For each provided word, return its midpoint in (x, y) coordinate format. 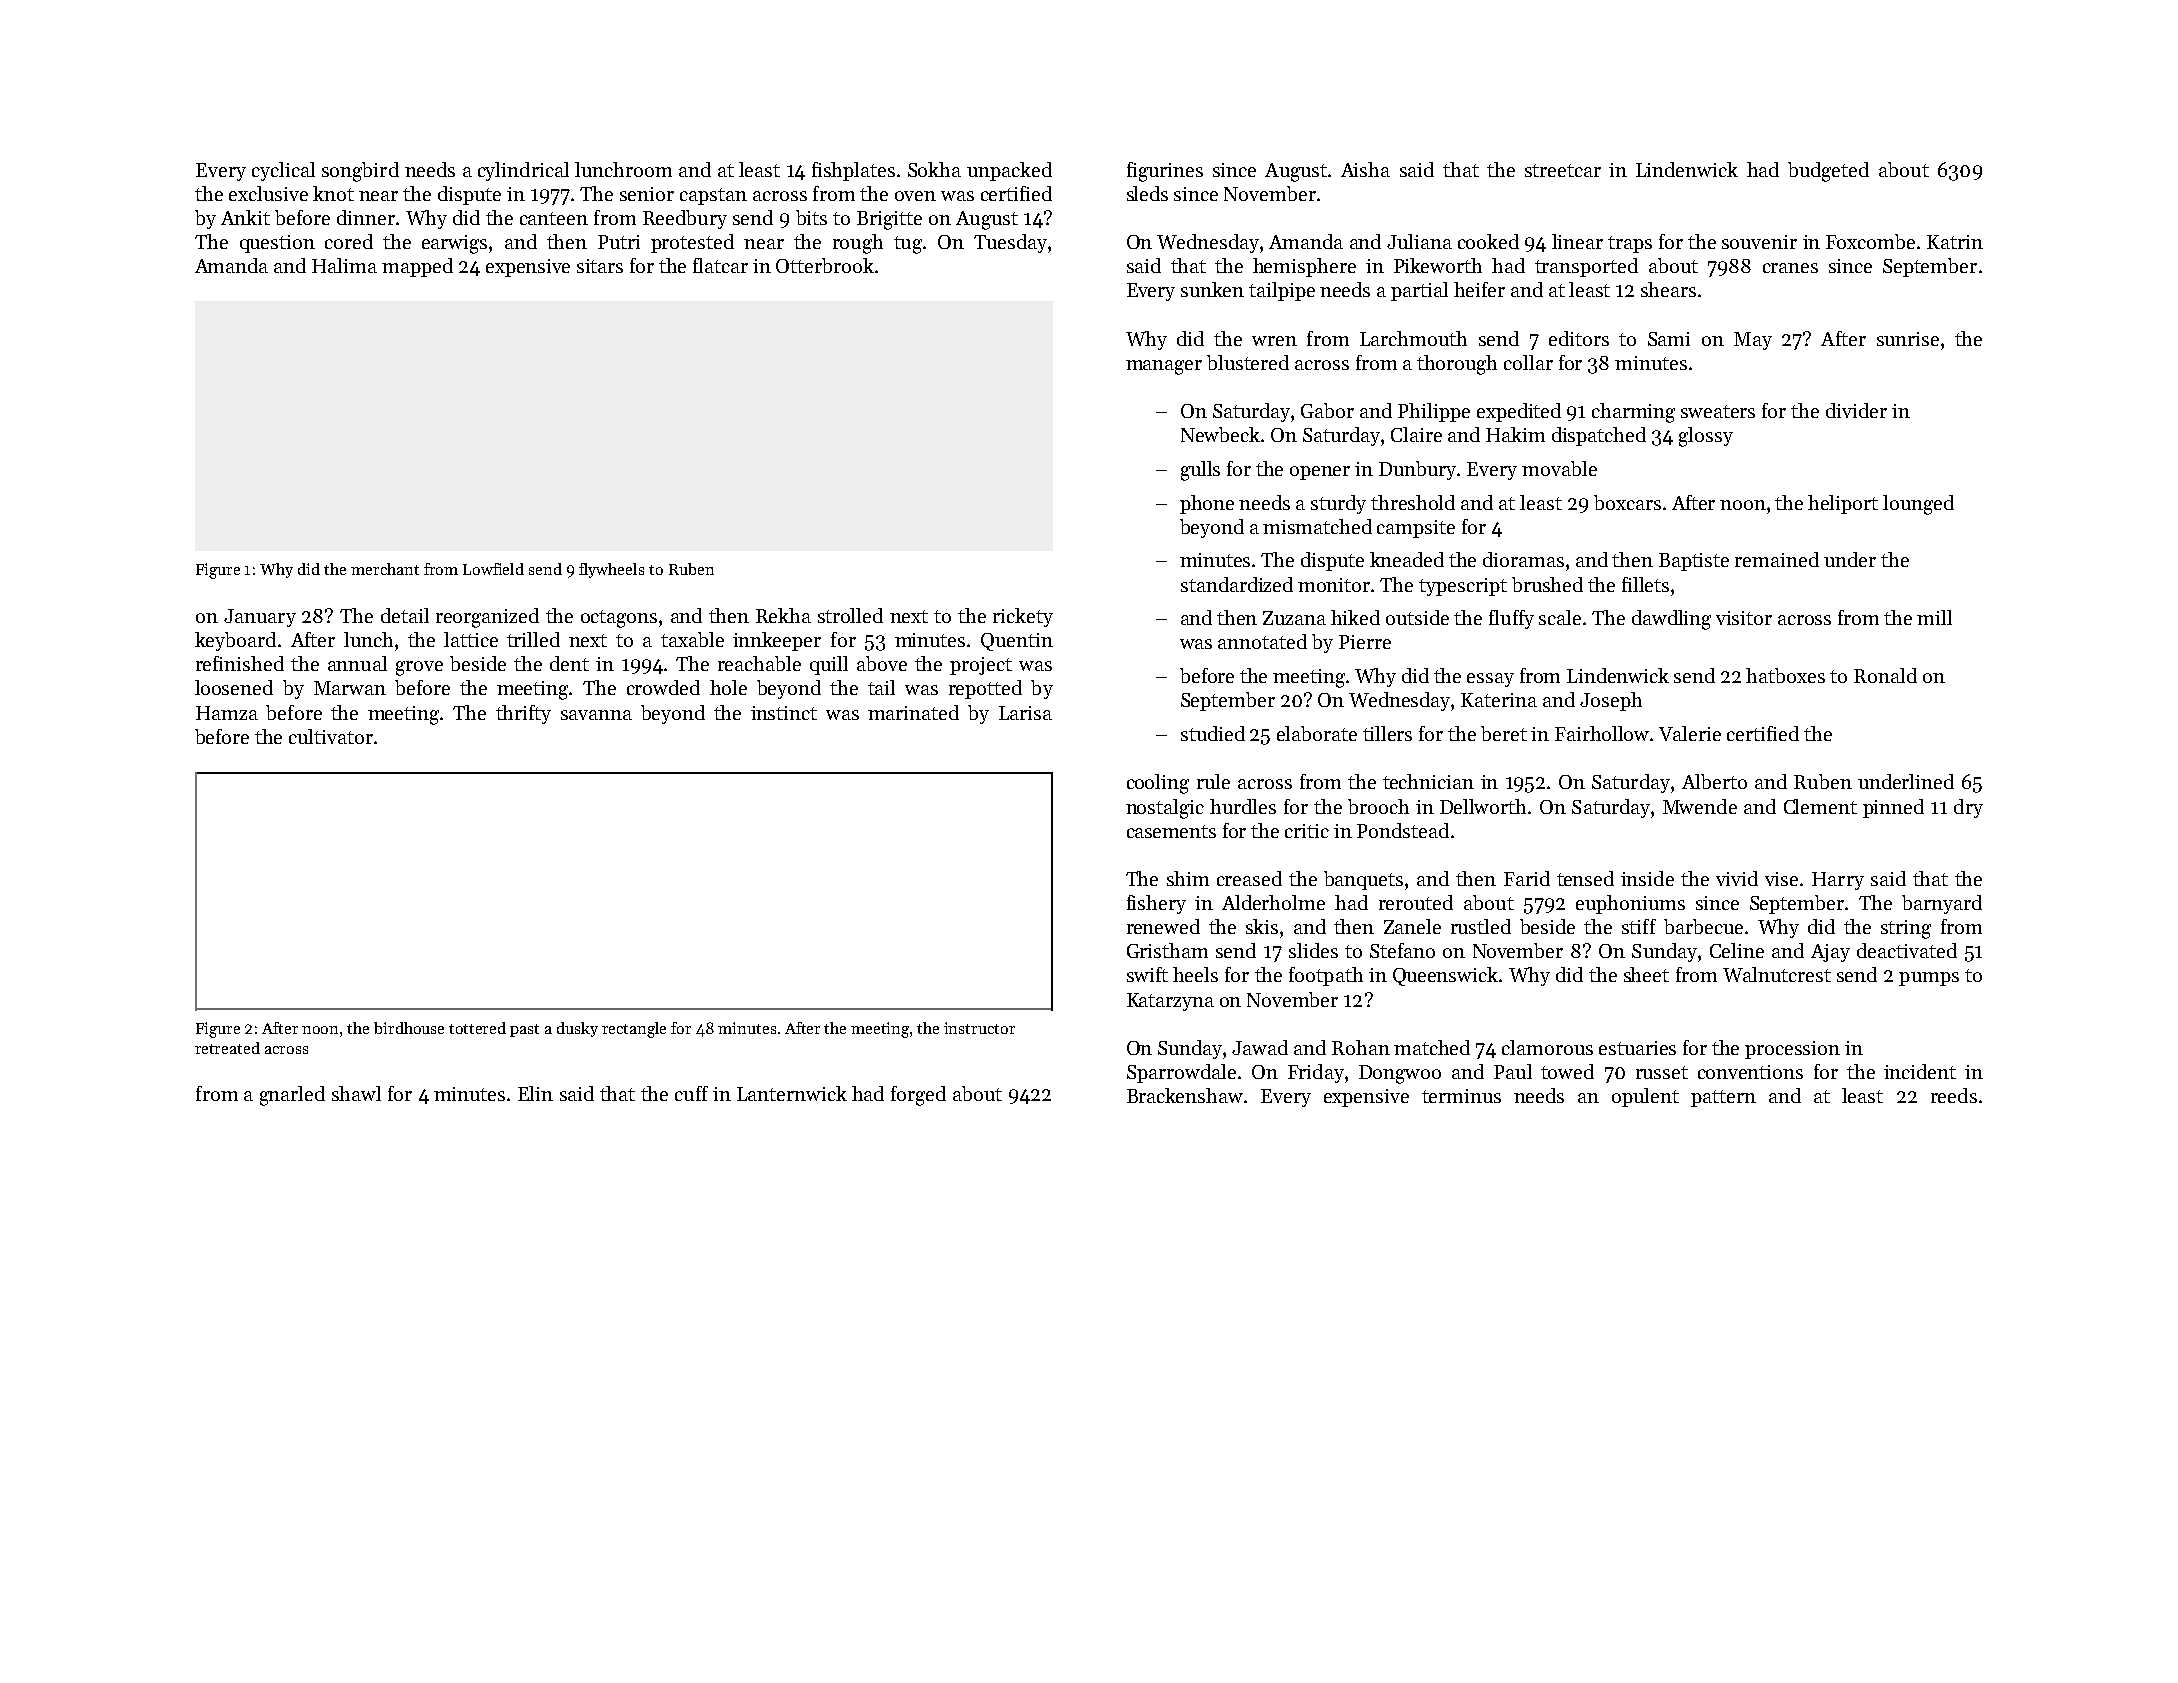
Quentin (1017, 642)
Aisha (1365, 169)
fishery (1156, 904)
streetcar (1563, 170)
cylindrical (523, 171)
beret (1504, 733)
